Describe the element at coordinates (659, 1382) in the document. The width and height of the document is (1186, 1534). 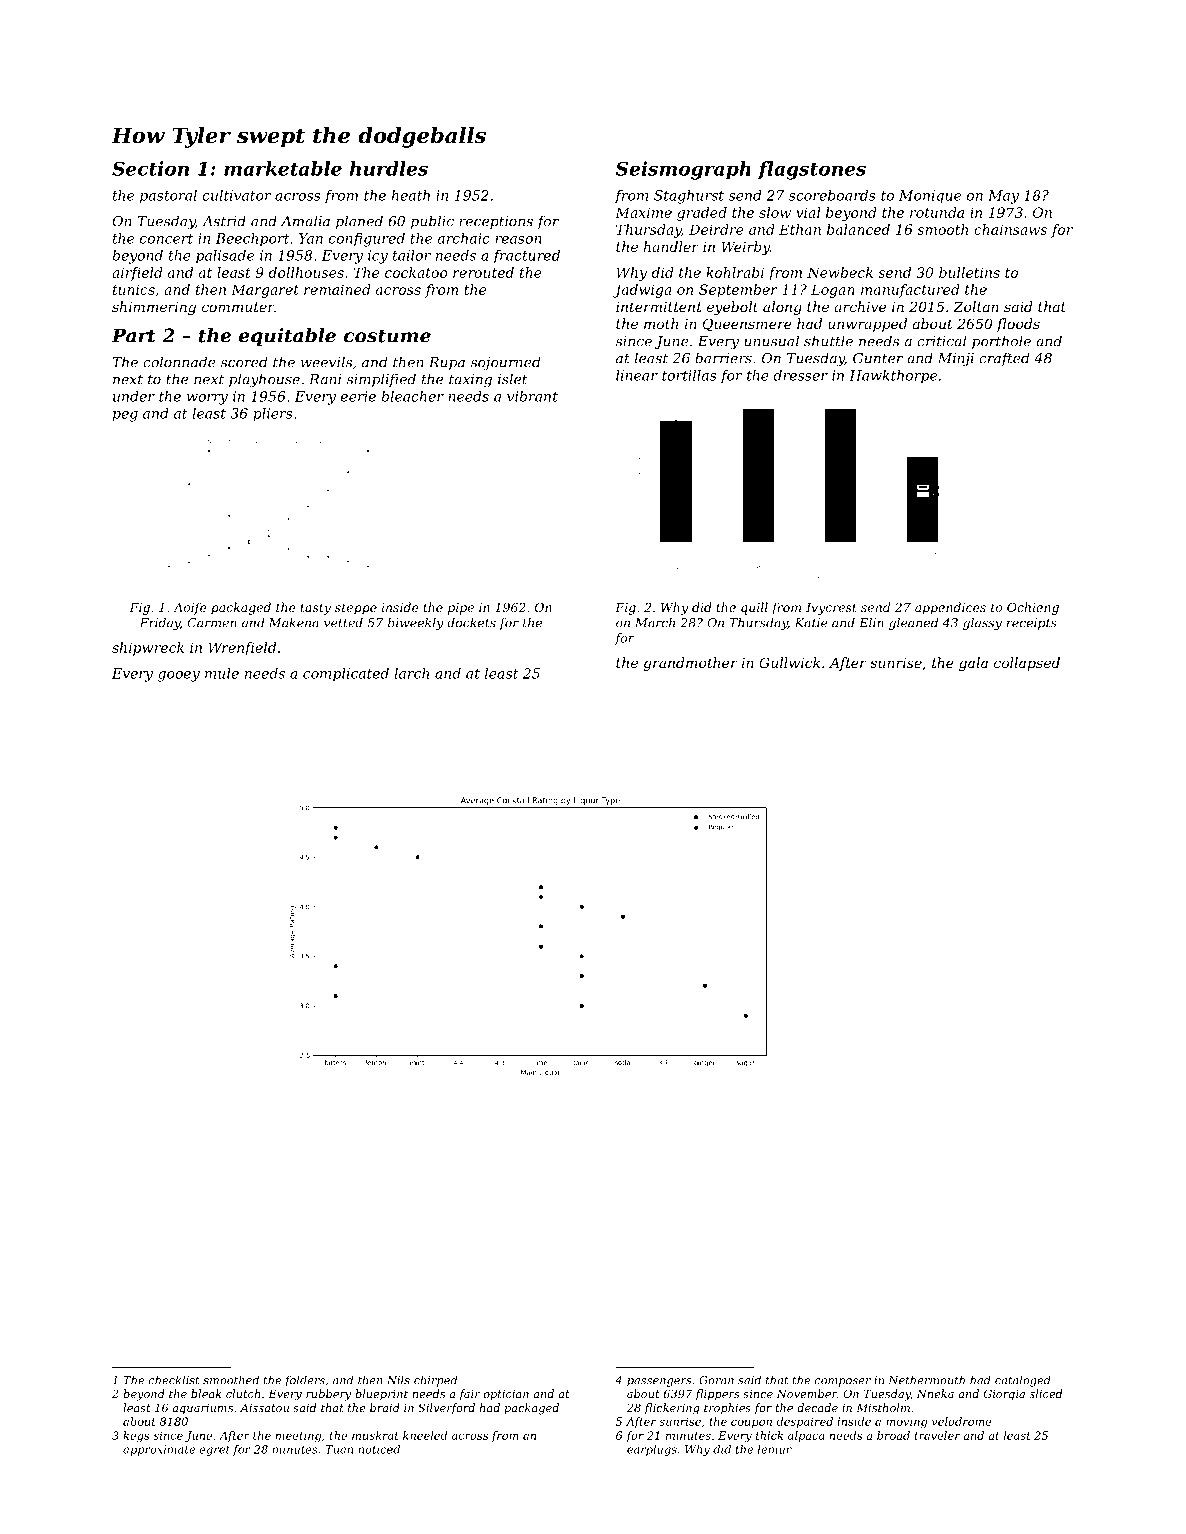
I see `passengers` at that location.
